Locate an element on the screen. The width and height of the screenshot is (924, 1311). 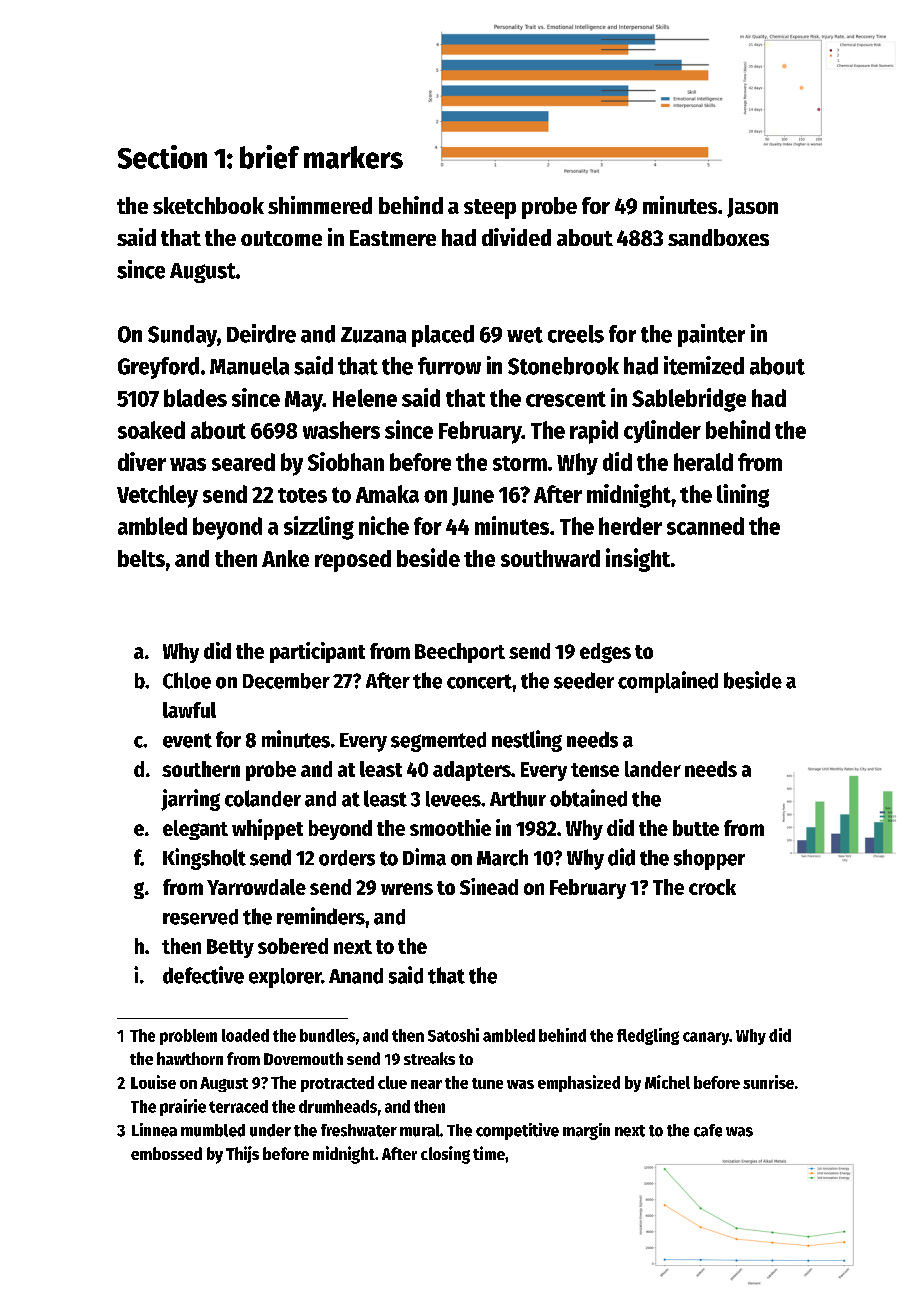
soaked is located at coordinates (151, 430).
